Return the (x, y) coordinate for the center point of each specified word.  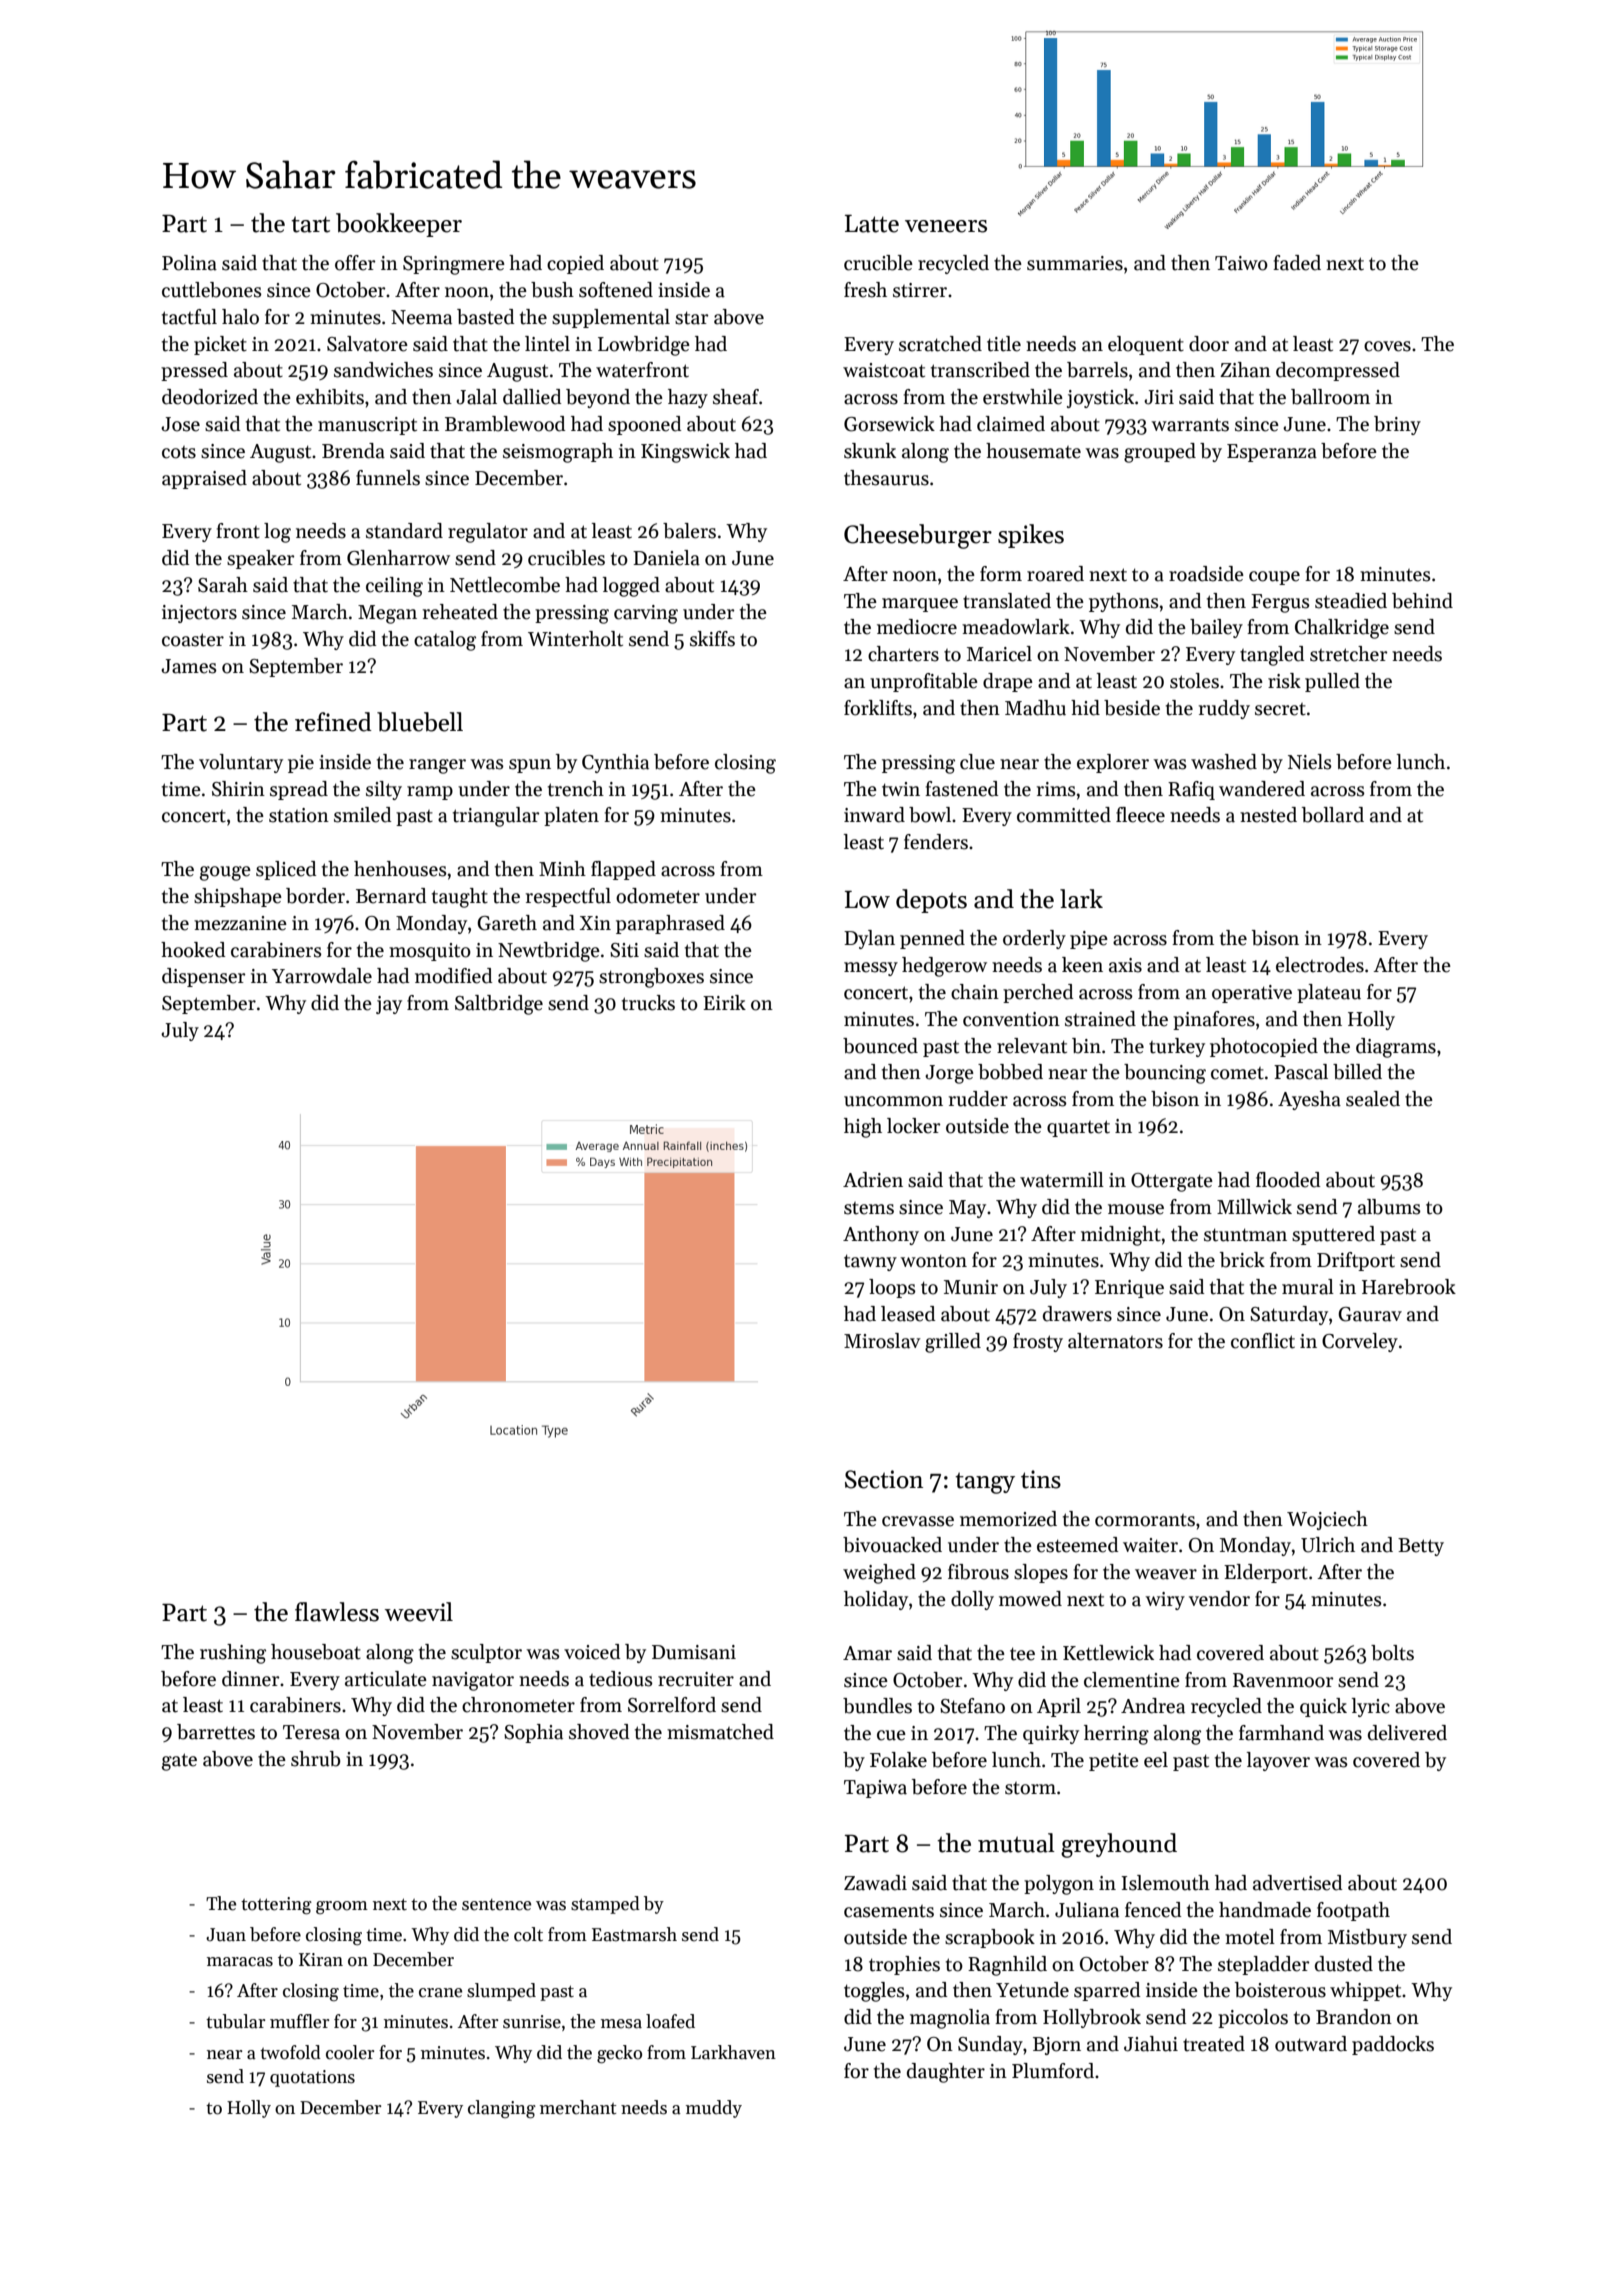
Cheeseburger (918, 536)
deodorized (210, 397)
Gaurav (1370, 1314)
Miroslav (882, 1341)
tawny (870, 1262)
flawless (337, 1612)
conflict (1263, 1341)
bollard (1333, 815)
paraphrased (670, 924)
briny (1397, 425)
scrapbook (990, 1938)
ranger (437, 766)
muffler (299, 2021)
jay (389, 1005)
